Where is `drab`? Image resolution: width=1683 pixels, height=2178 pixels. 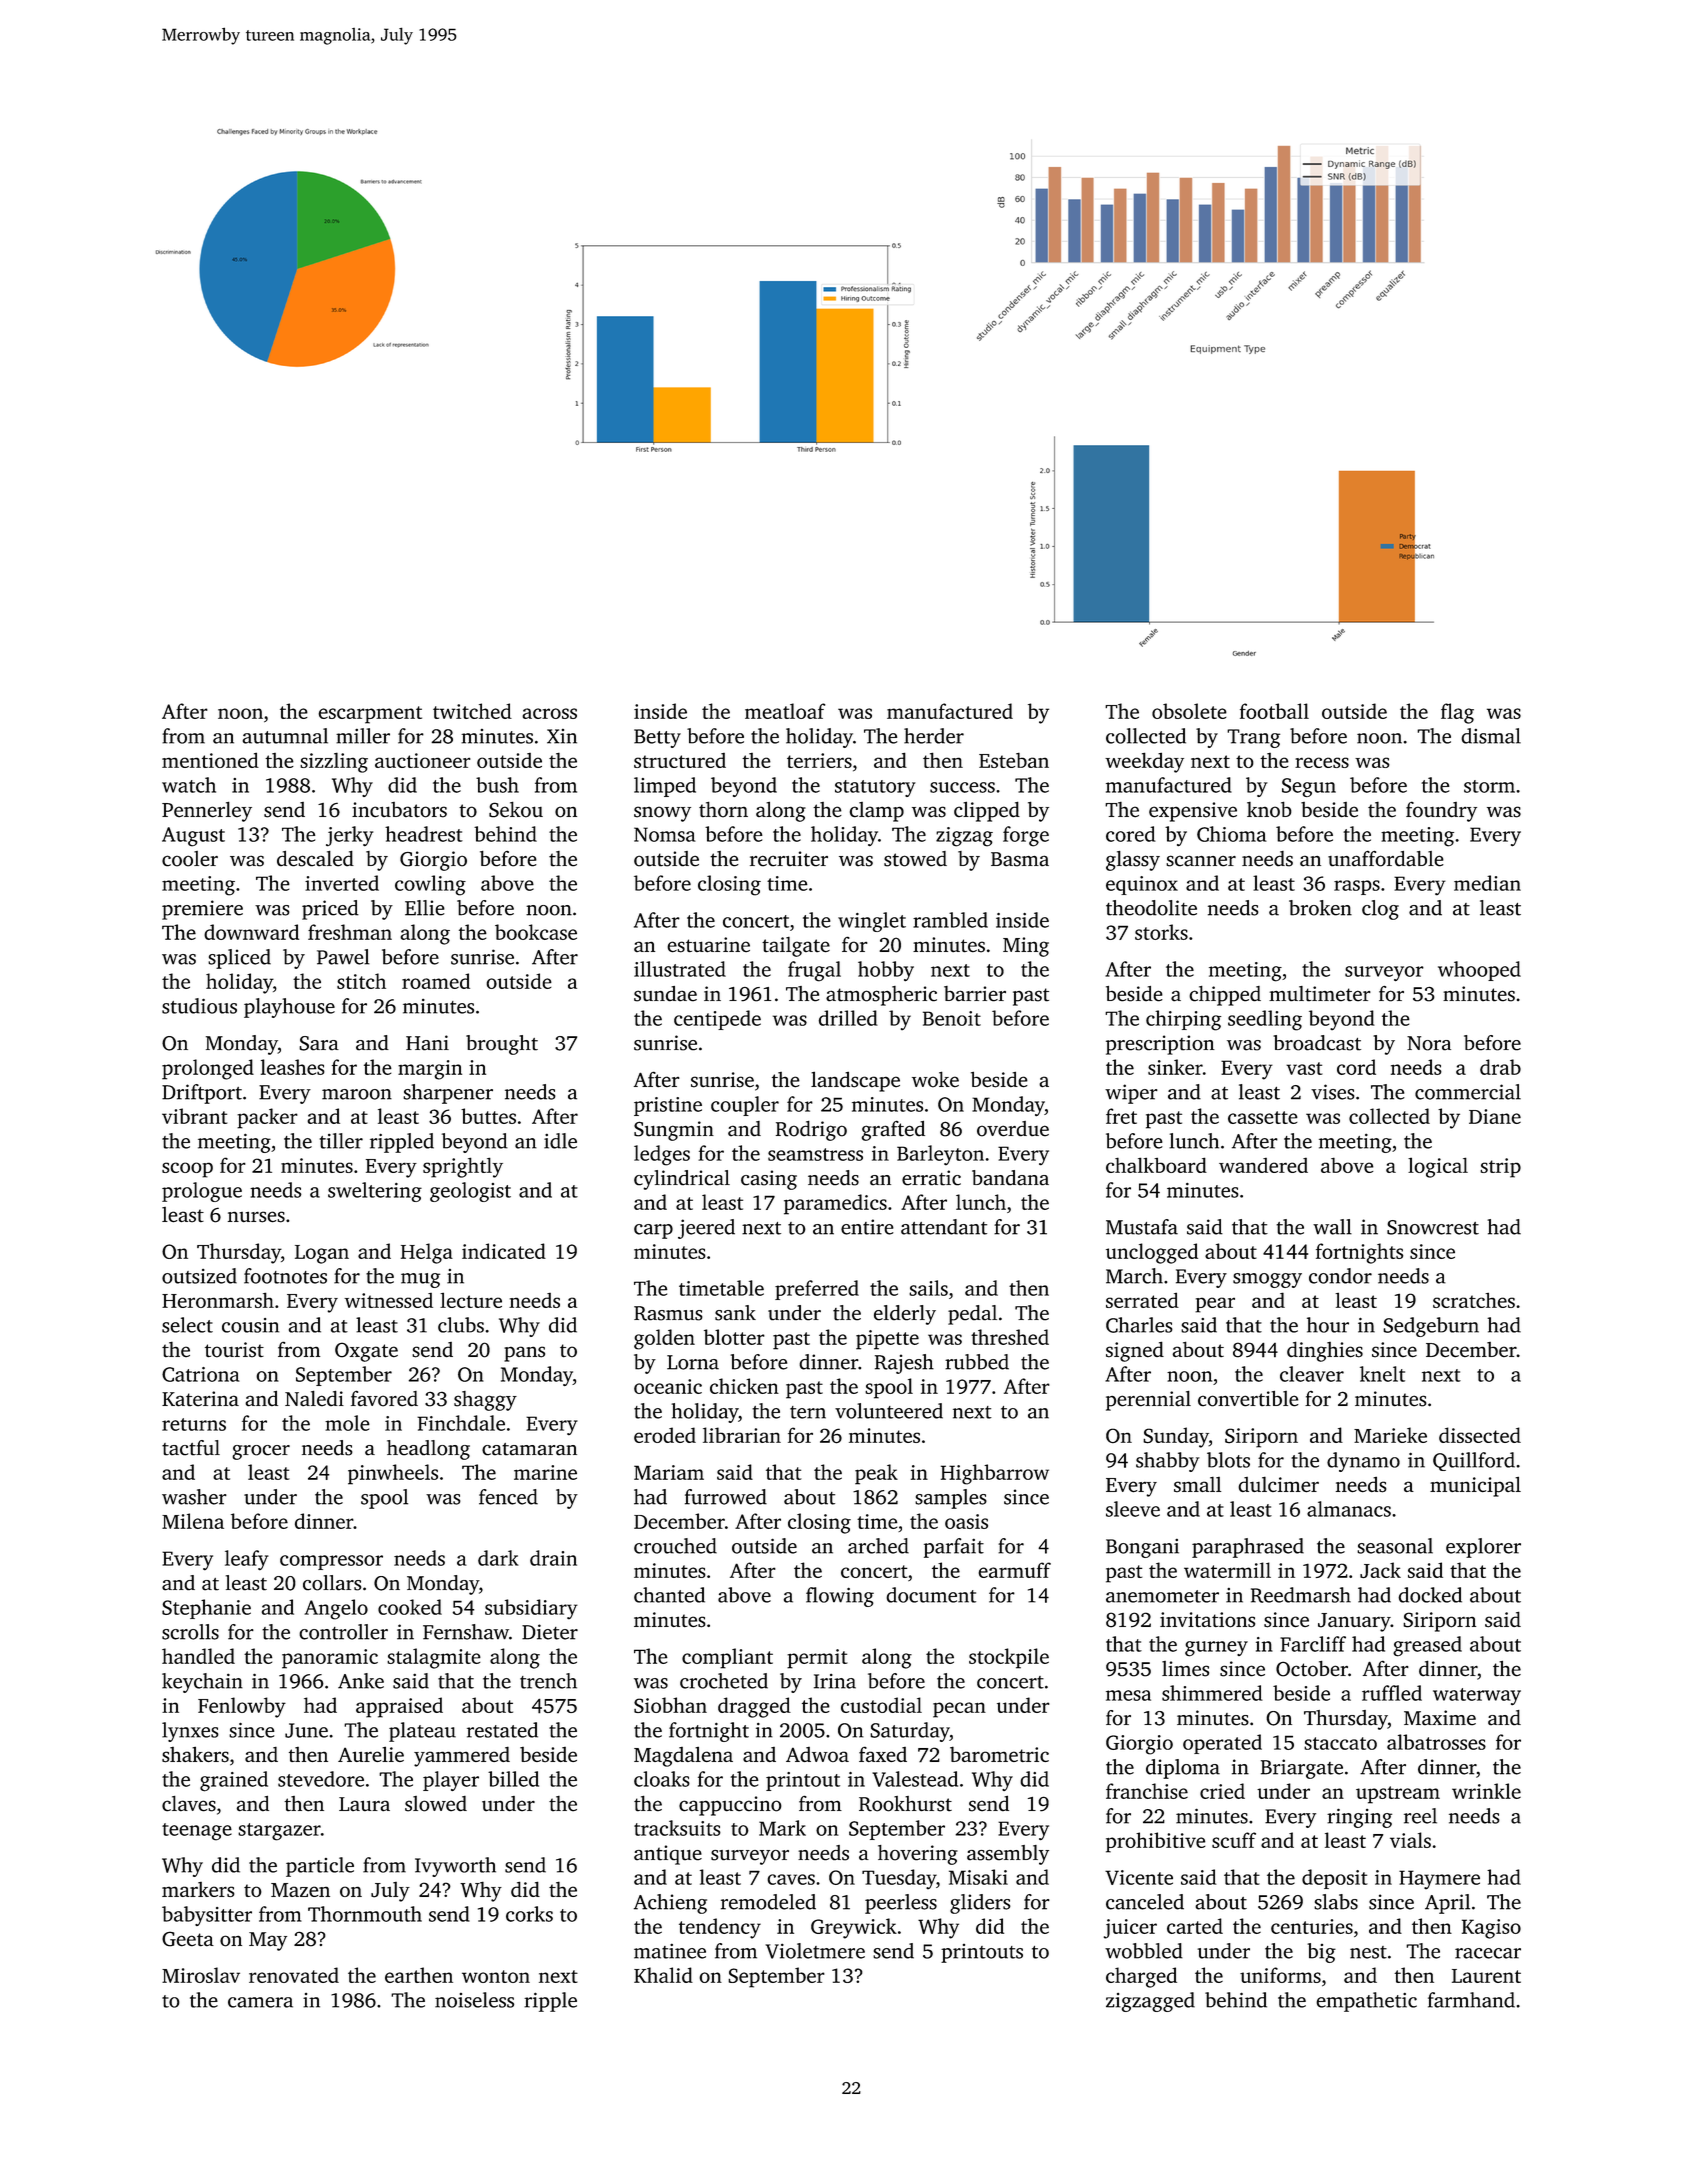 drab is located at coordinates (1500, 1067).
